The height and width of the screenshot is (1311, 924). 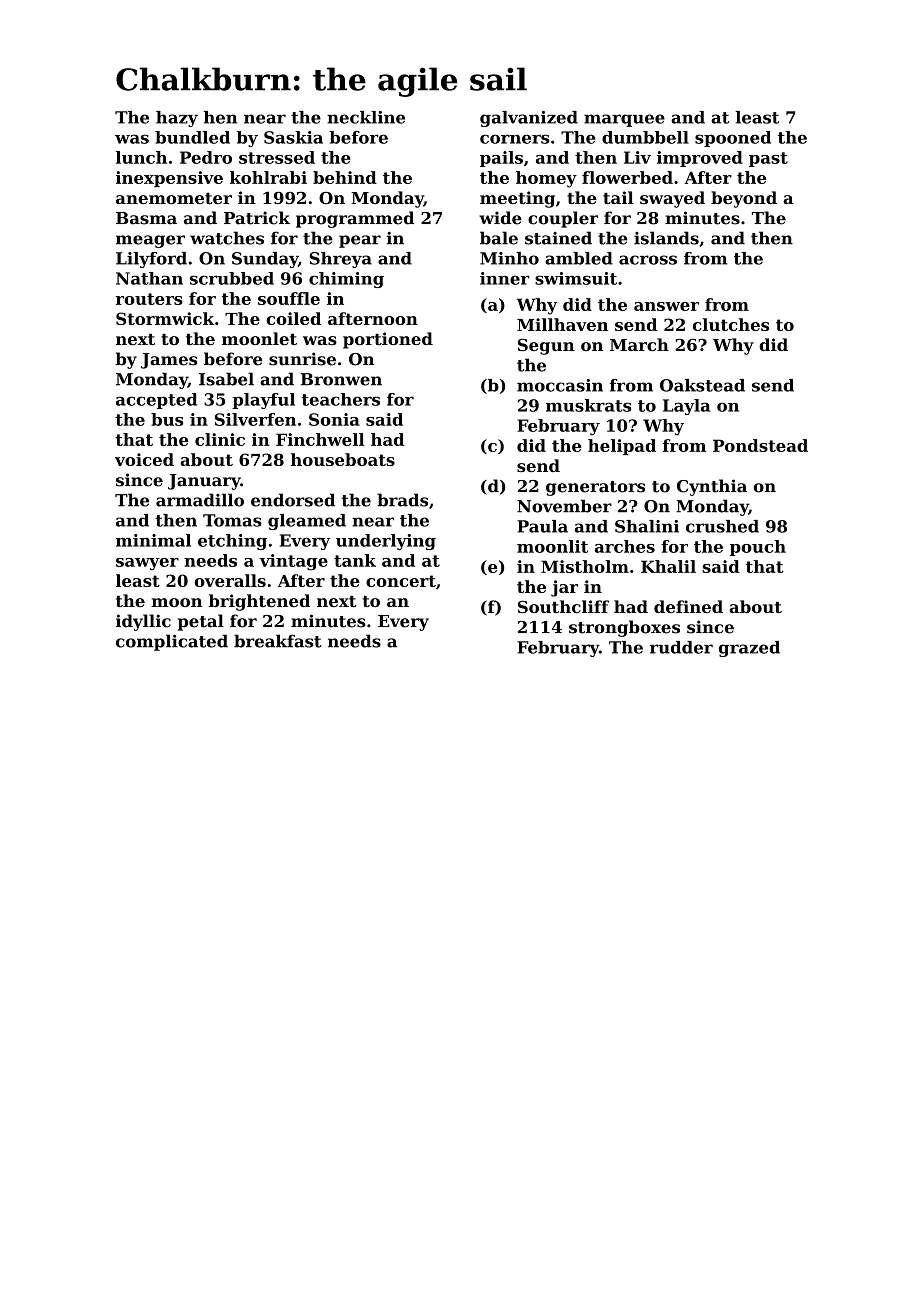 I want to click on Stormwick, so click(x=165, y=318).
